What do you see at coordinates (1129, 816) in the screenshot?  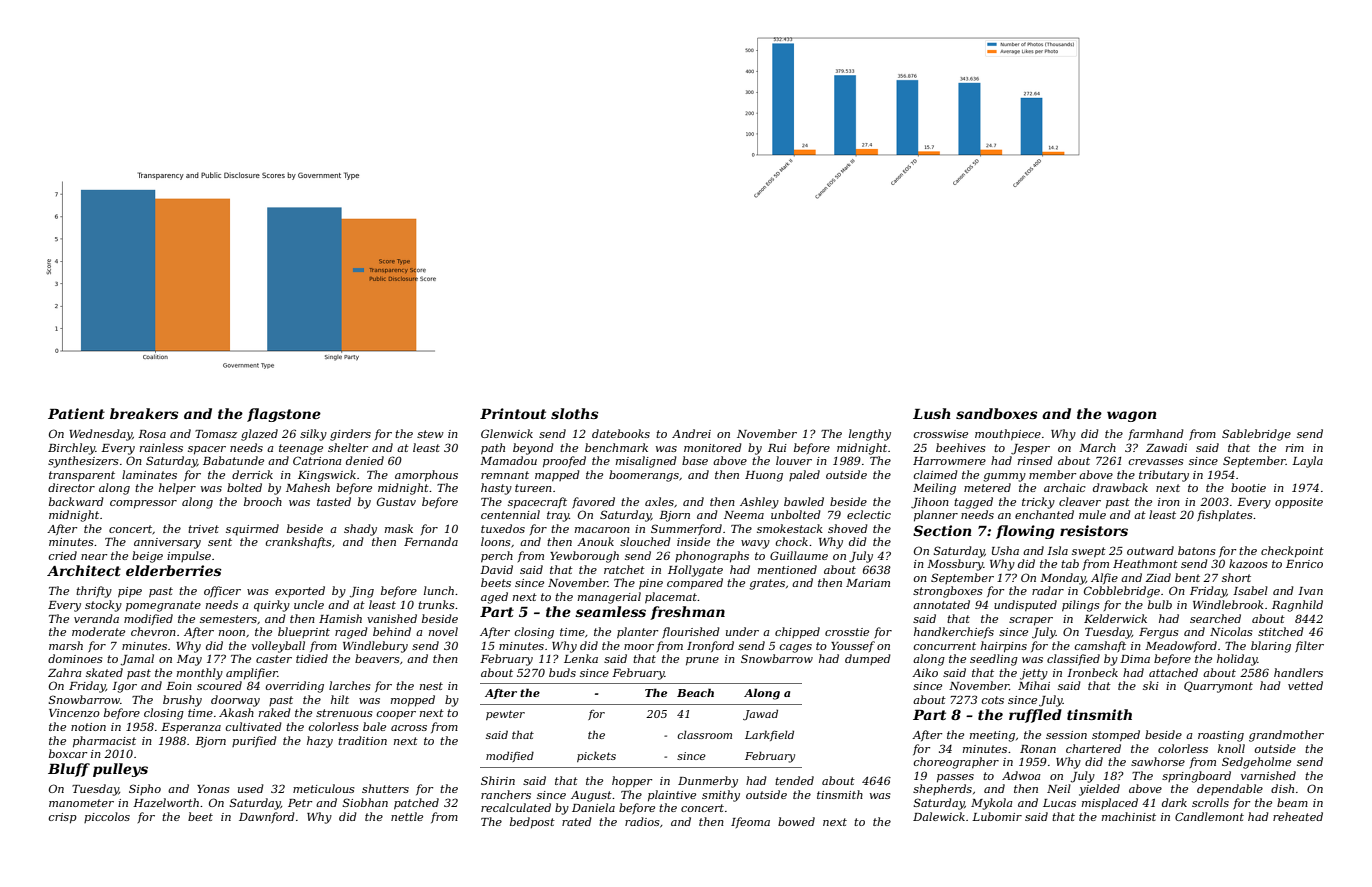 I see `machinist` at bounding box center [1129, 816].
